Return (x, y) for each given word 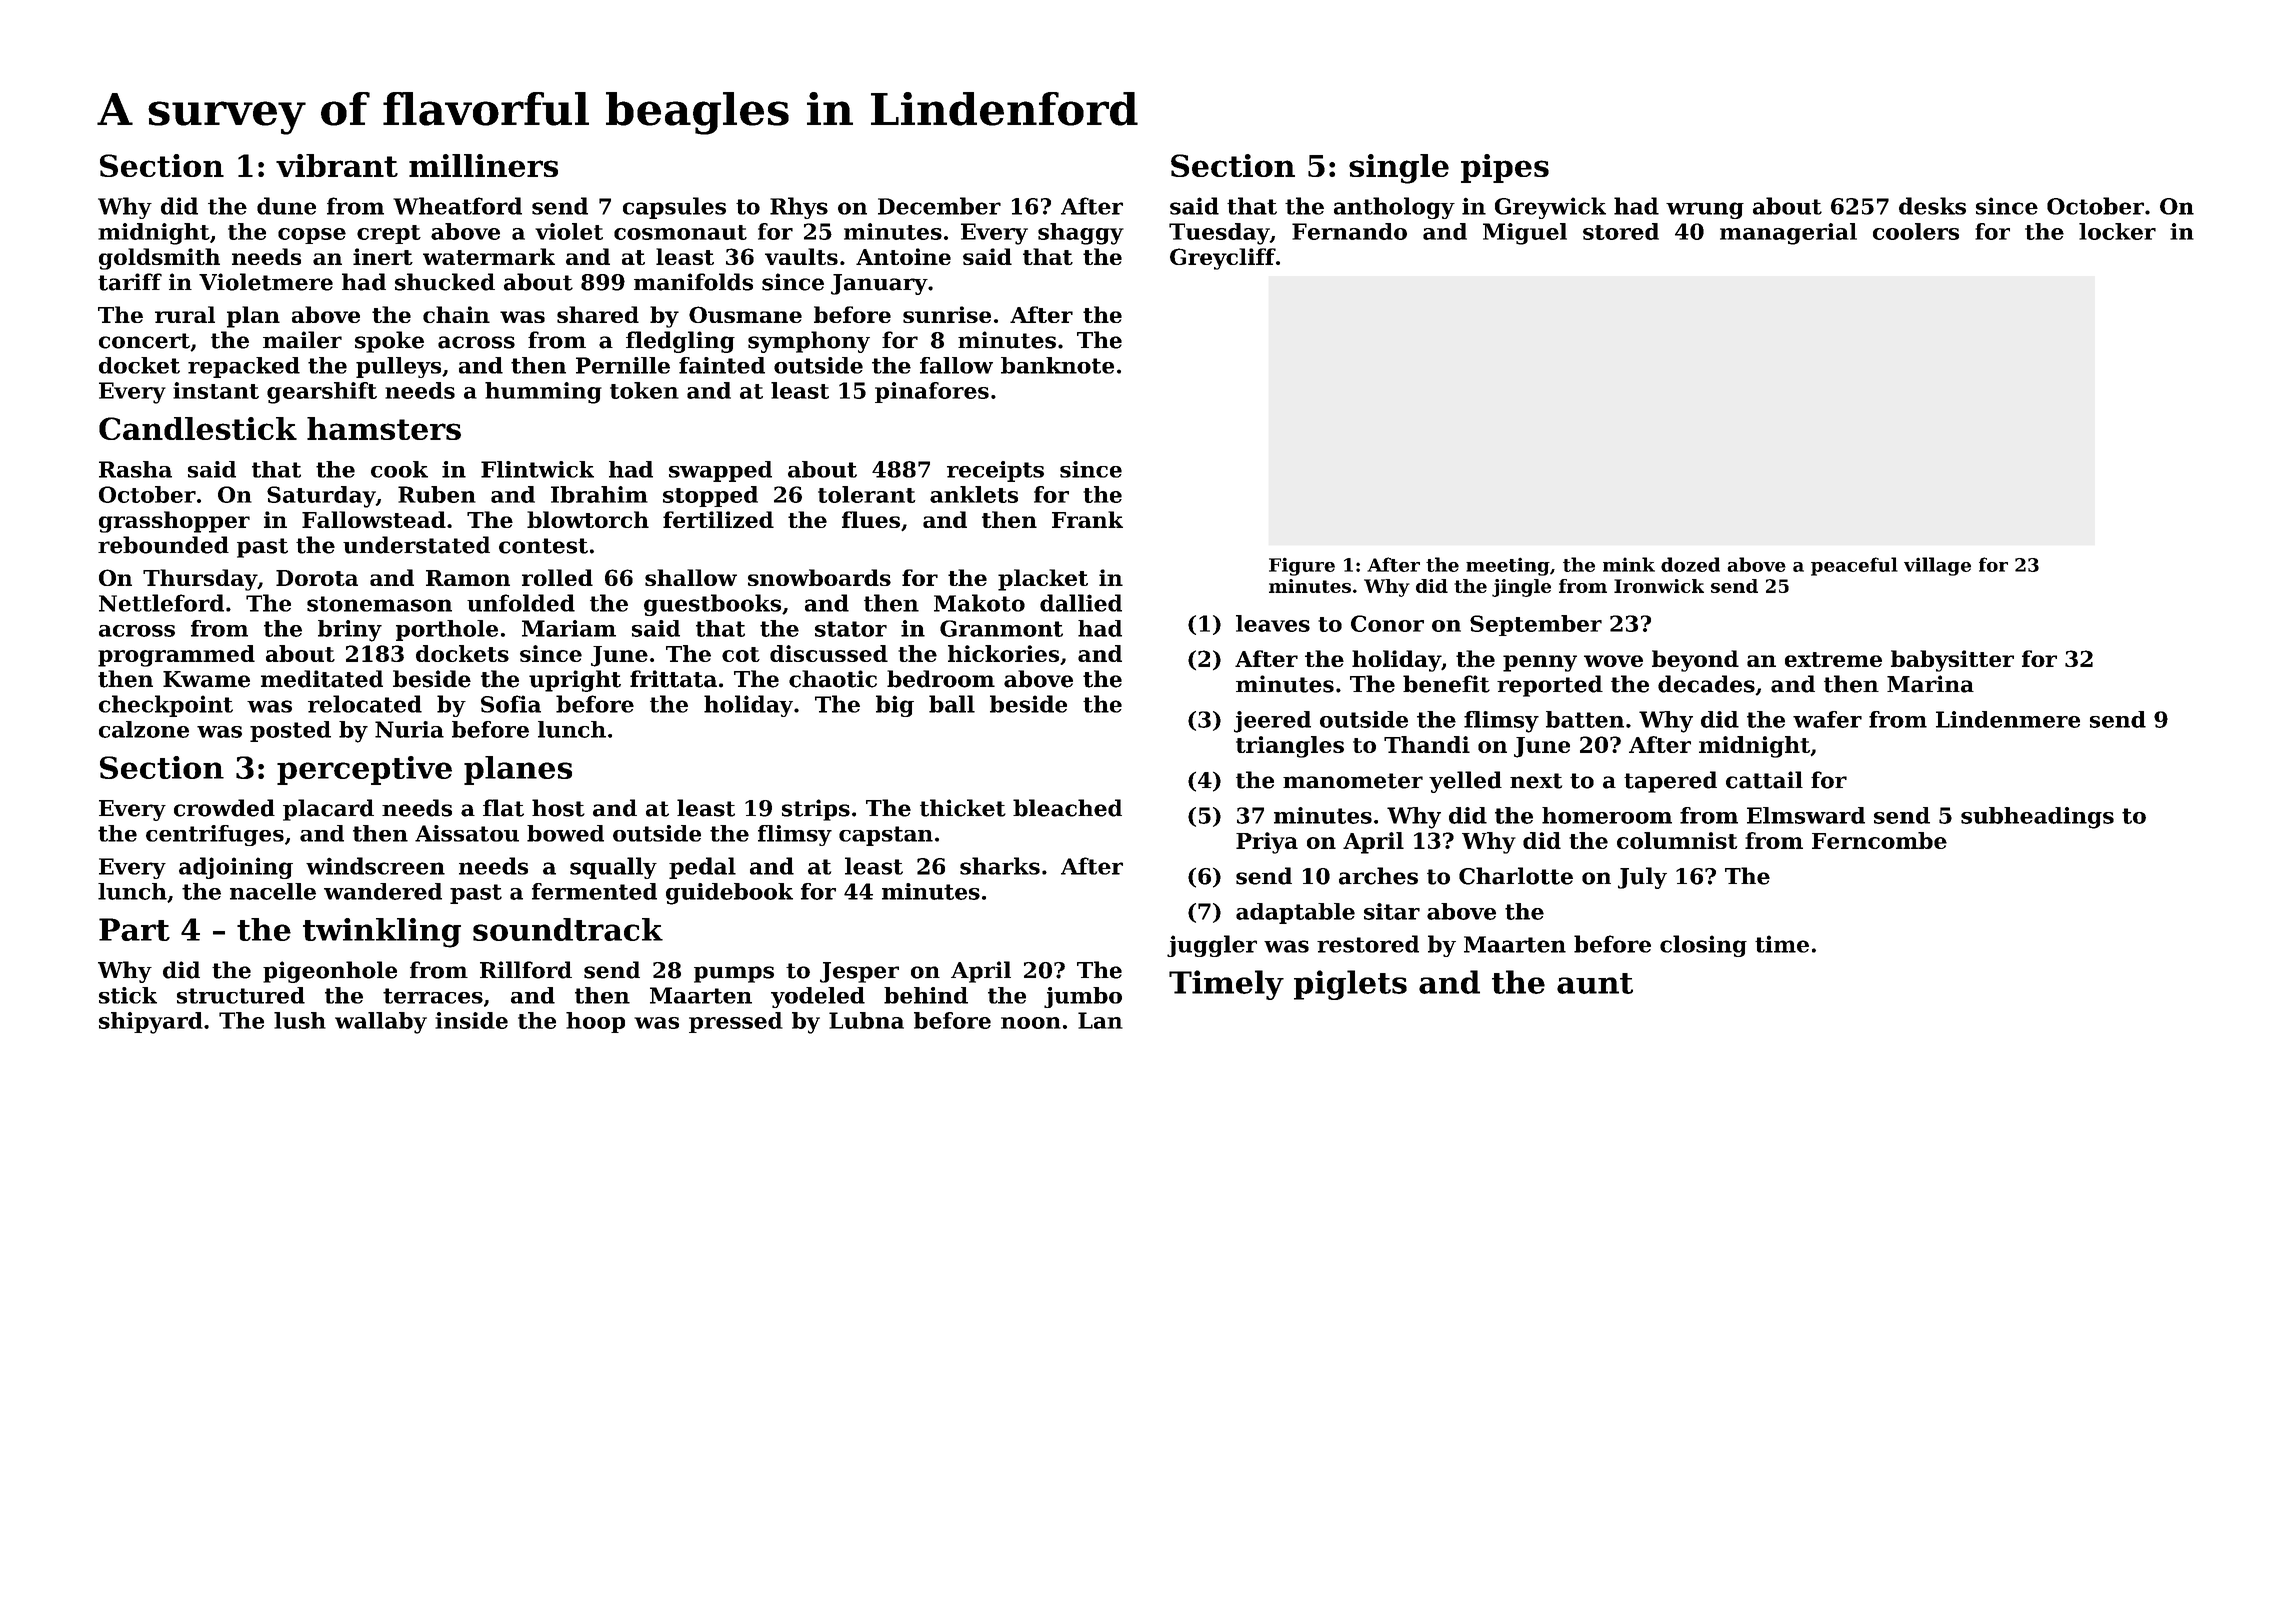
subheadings (2037, 818)
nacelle (273, 891)
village (1937, 566)
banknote (1057, 365)
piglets (1350, 985)
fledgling (680, 342)
